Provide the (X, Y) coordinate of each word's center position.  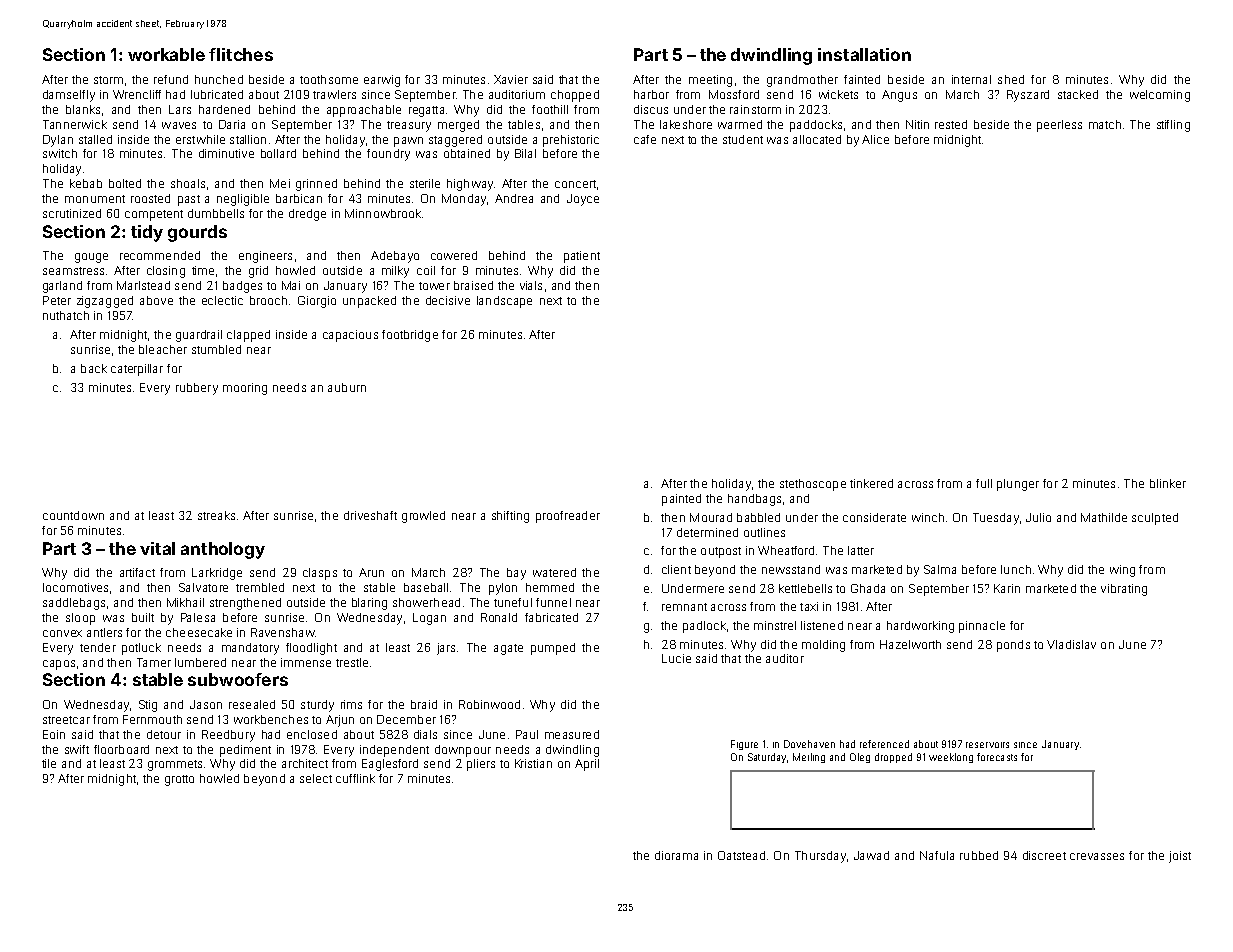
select (316, 778)
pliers (481, 765)
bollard (278, 153)
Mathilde (1104, 517)
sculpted (1155, 519)
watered (554, 572)
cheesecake (199, 632)
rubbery (197, 389)
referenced (884, 744)
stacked (1078, 94)
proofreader (568, 517)
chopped (575, 96)
